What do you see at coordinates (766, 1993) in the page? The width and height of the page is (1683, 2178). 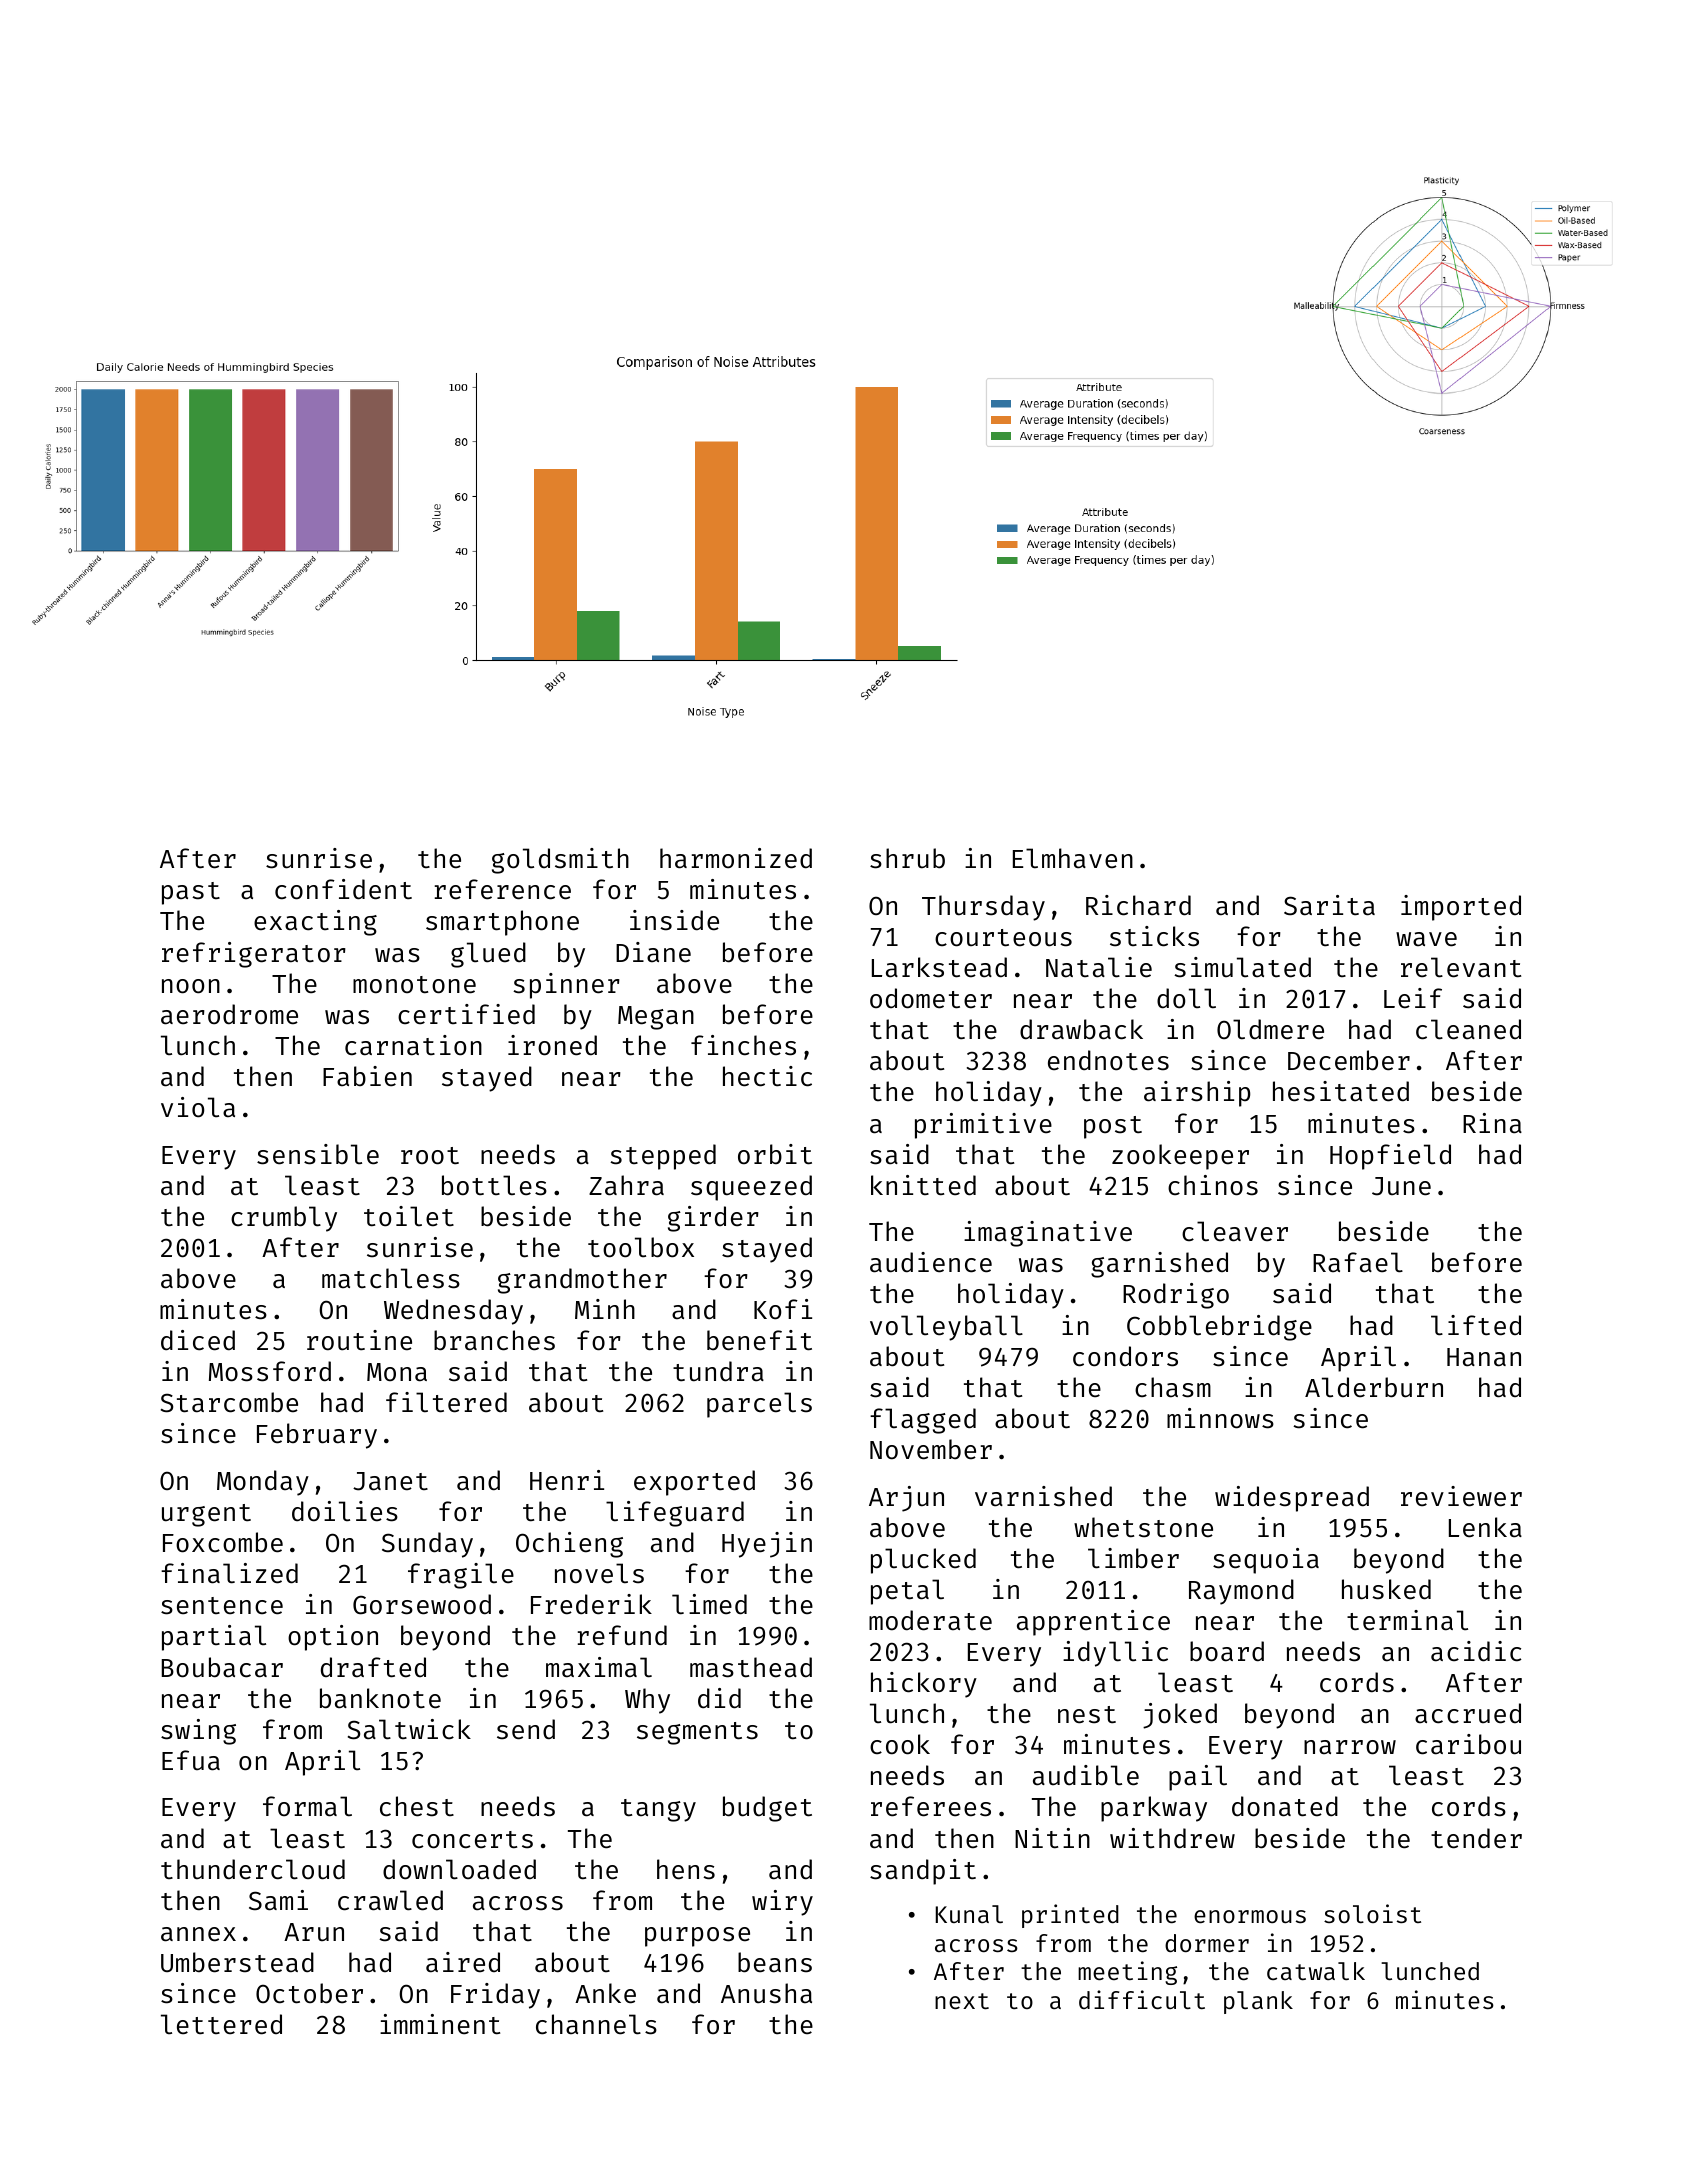 I see `Anusha` at bounding box center [766, 1993].
